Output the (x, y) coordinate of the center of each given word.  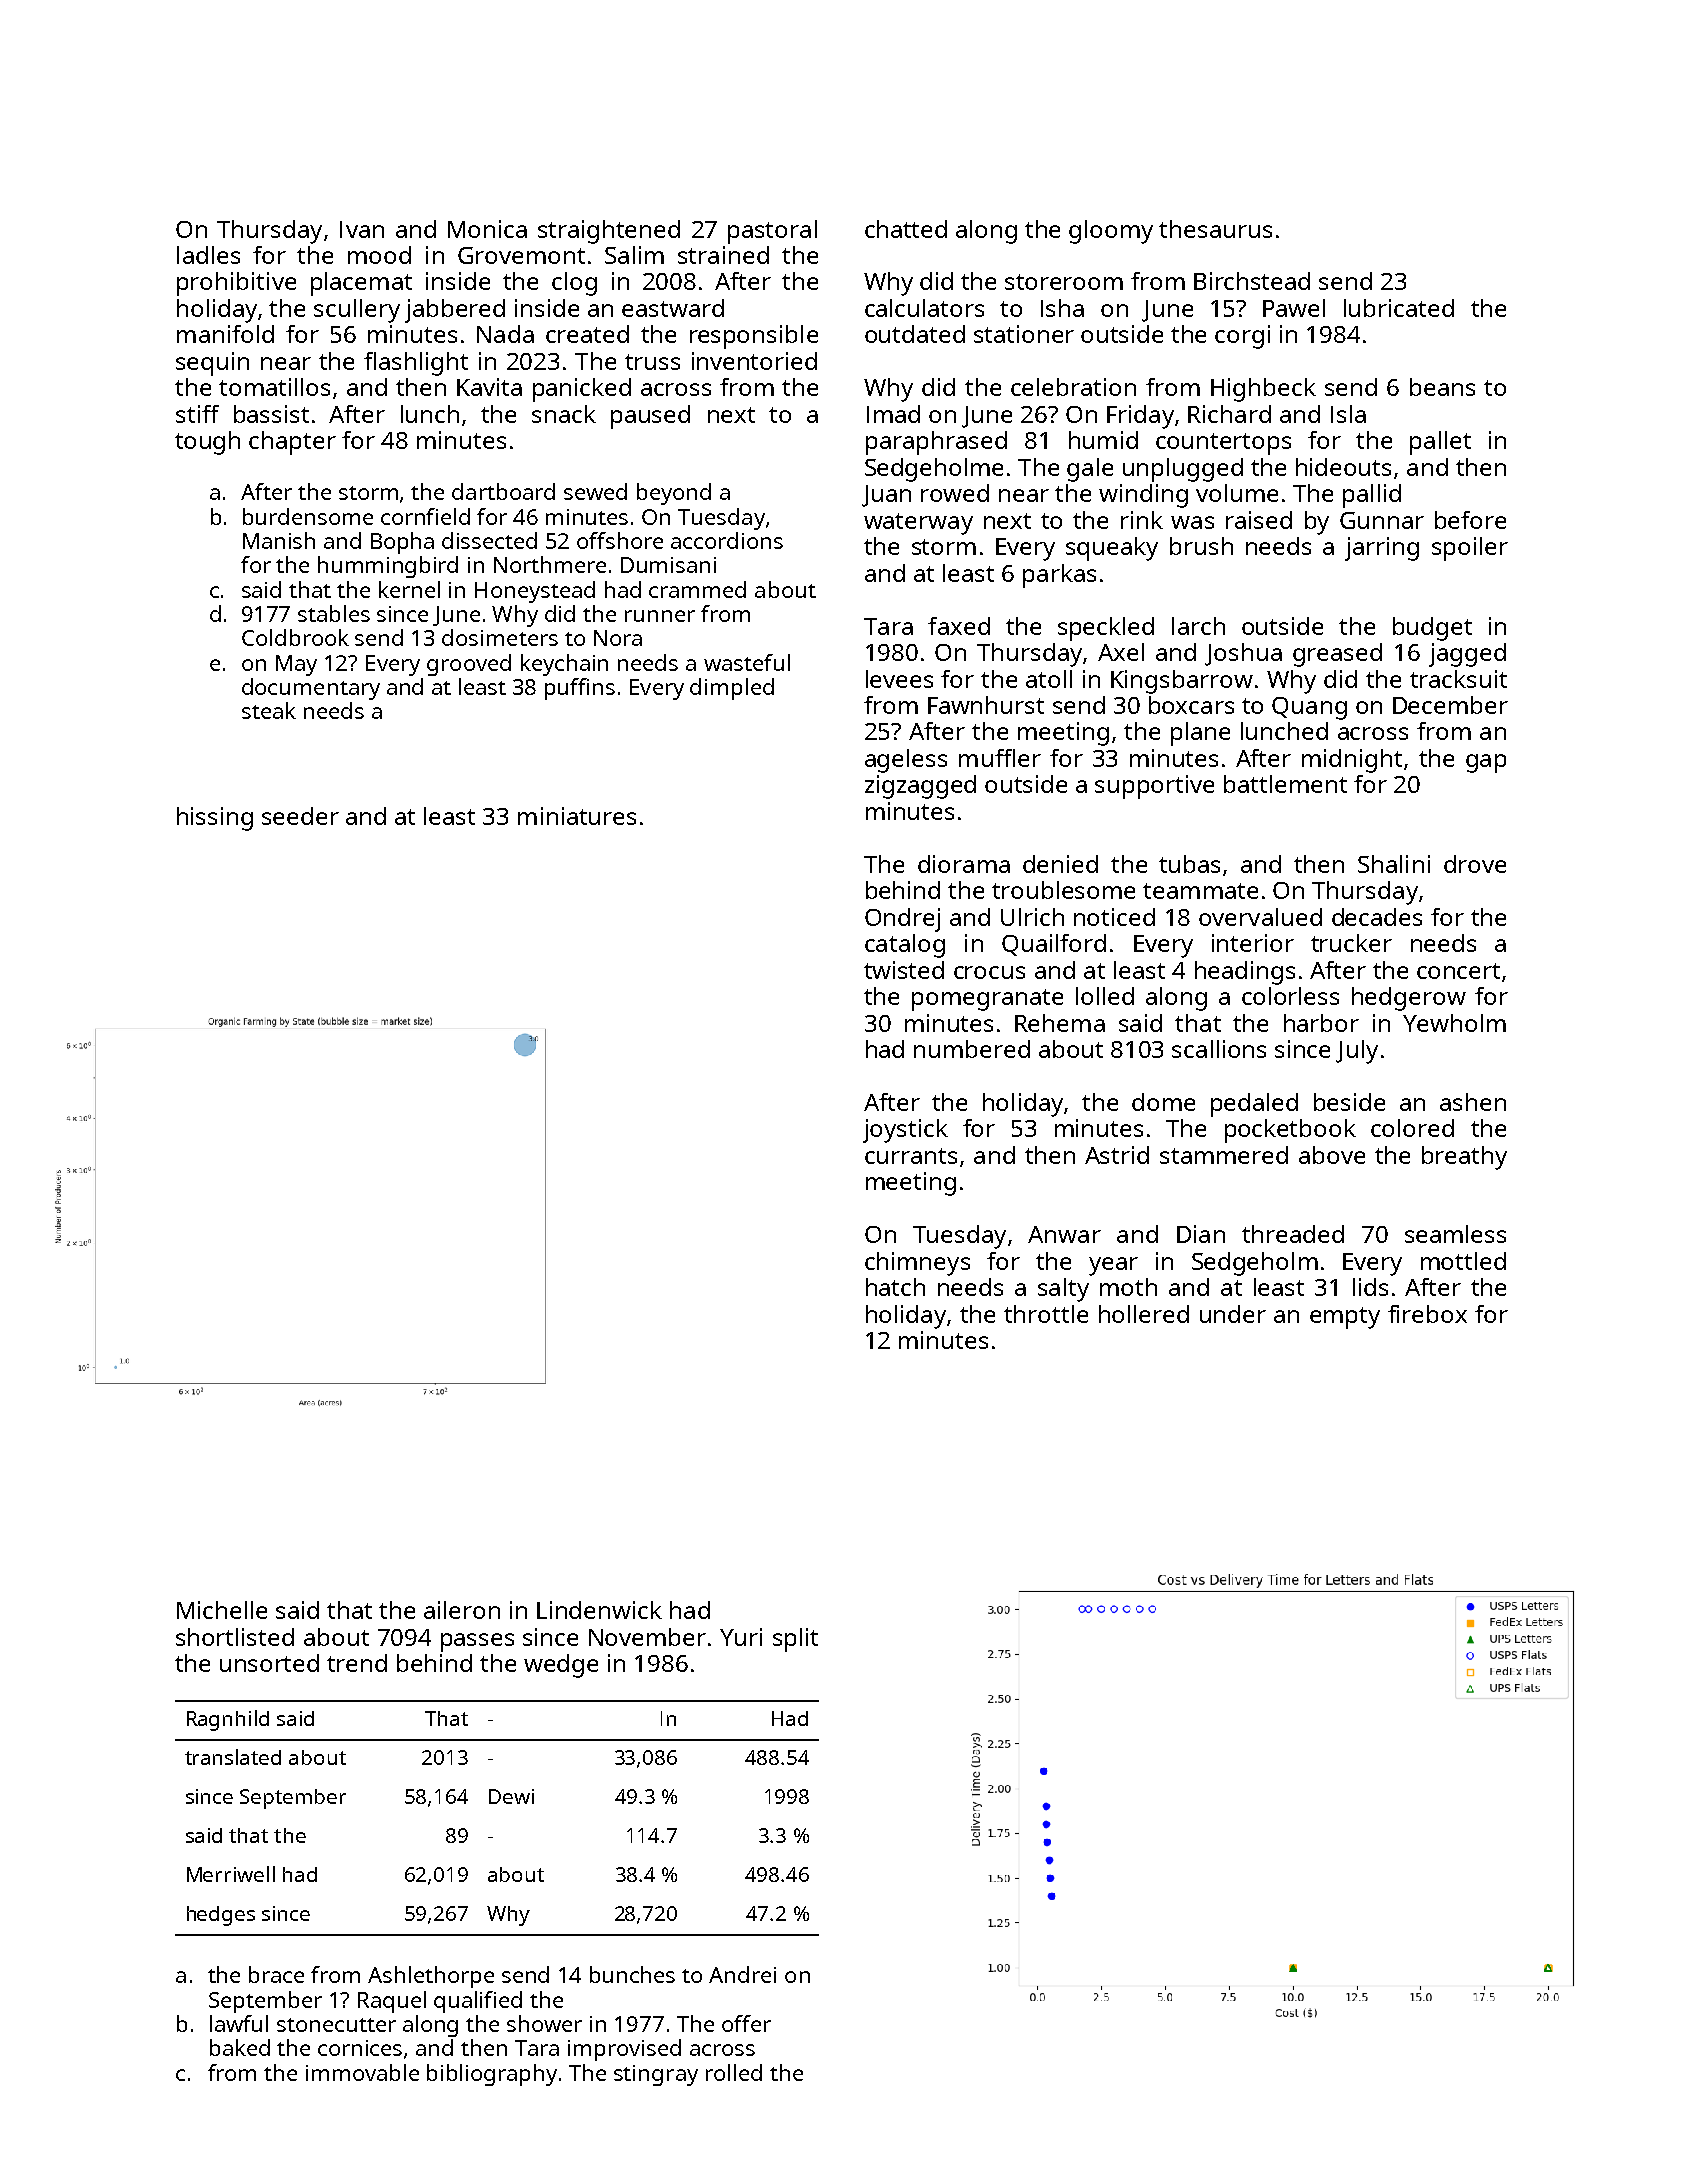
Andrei (742, 1974)
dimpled (732, 689)
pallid (1372, 496)
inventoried (754, 361)
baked (240, 2047)
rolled (734, 2072)
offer (746, 2023)
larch (1198, 626)
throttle (1046, 1314)
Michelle (222, 1610)
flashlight (416, 364)
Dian (1201, 1234)
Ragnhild (228, 1720)
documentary (311, 689)
